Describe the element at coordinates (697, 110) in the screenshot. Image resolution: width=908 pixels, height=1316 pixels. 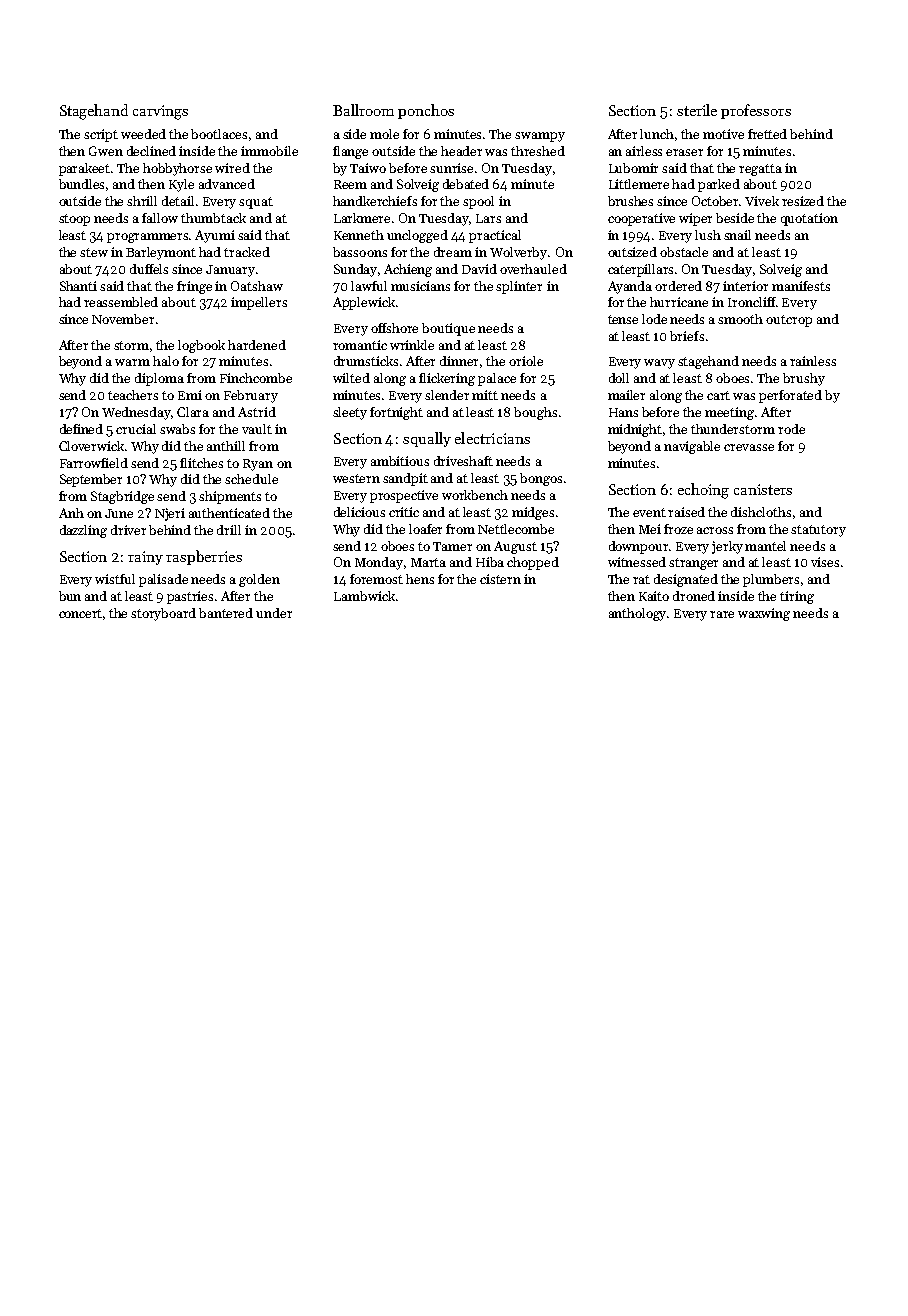
I see `sterile` at that location.
